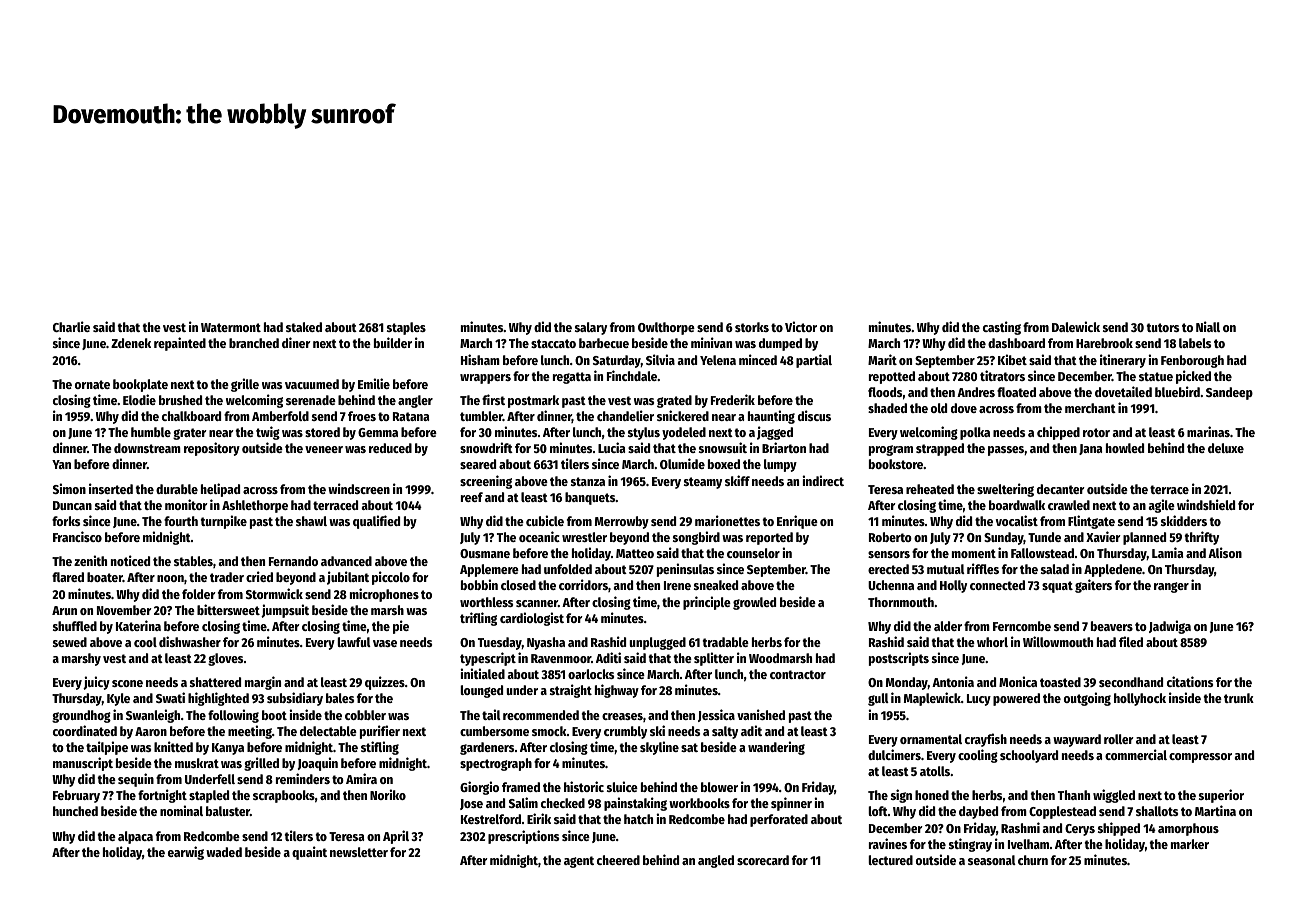 The height and width of the image is (924, 1308). I want to click on squat, so click(1057, 587).
